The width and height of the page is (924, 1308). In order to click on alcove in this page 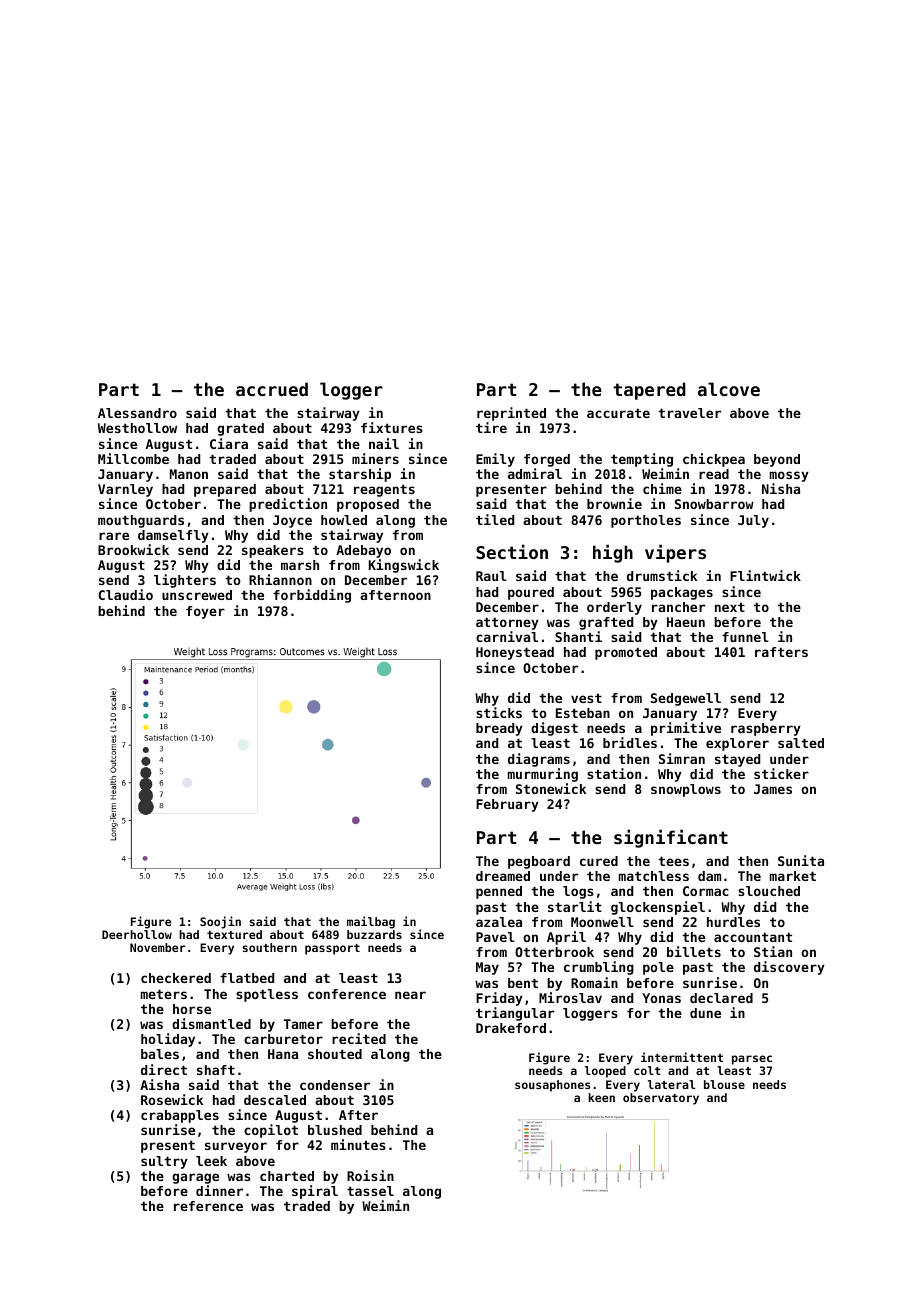, I will do `click(729, 389)`.
